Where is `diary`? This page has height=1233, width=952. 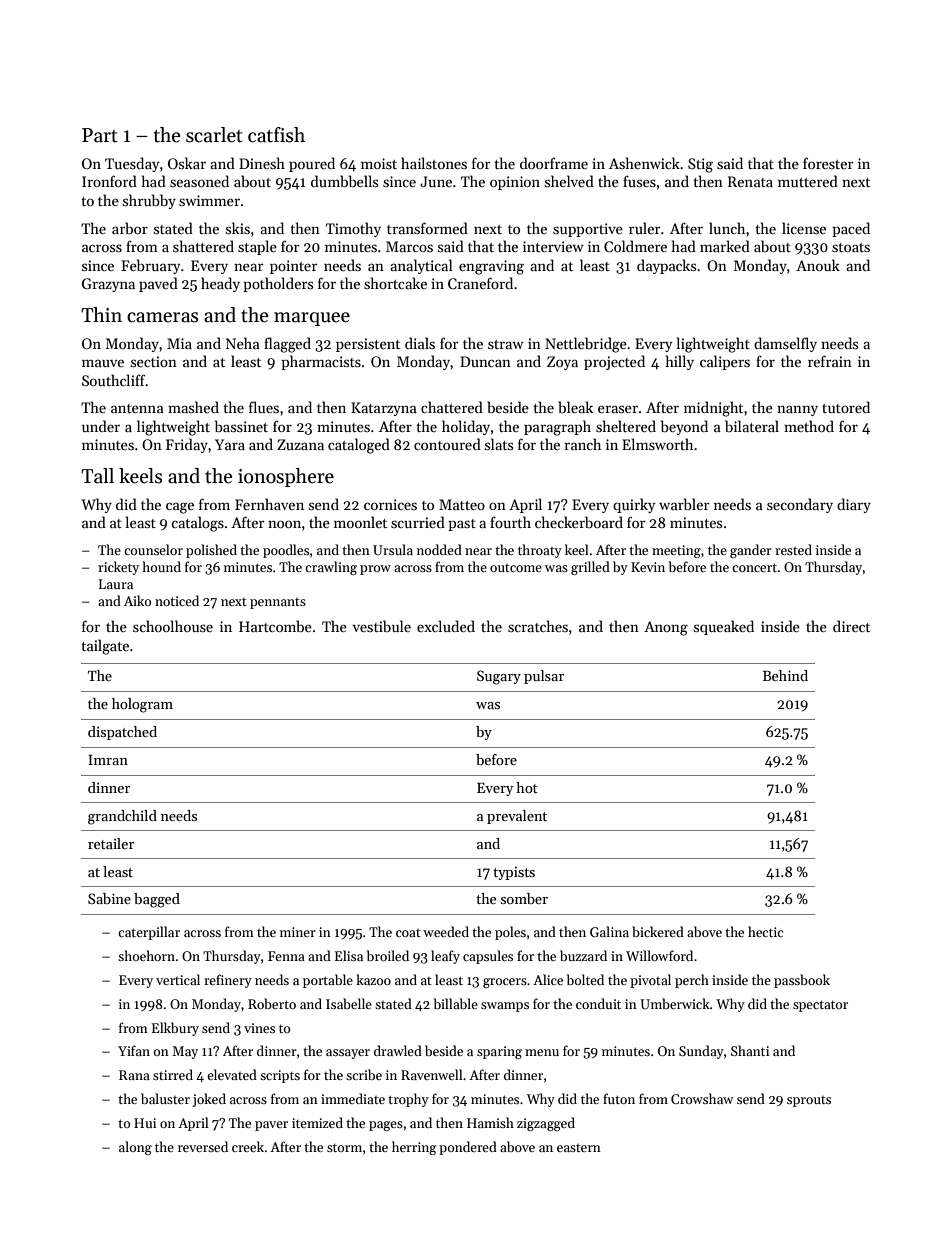 diary is located at coordinates (854, 505).
